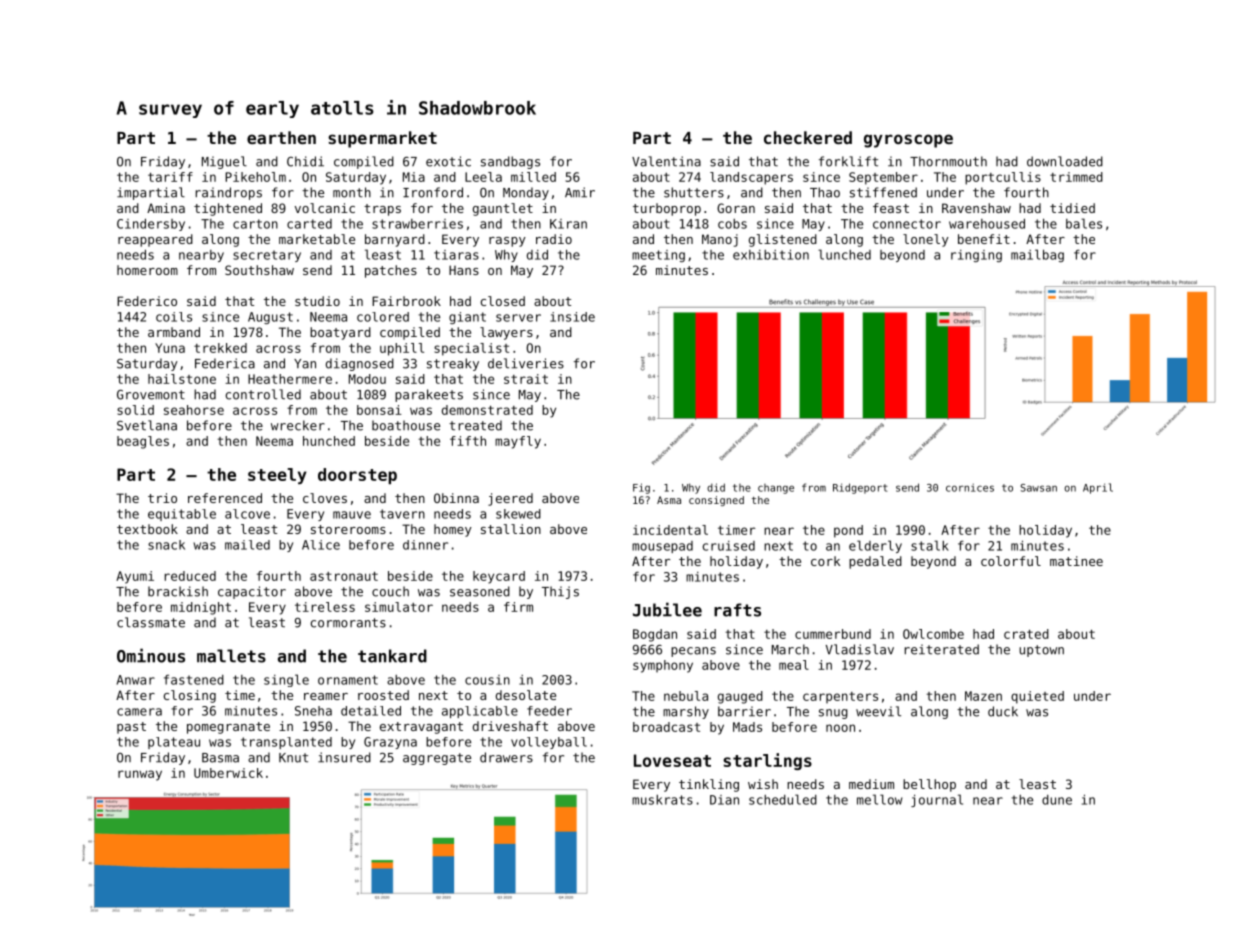  Describe the element at coordinates (140, 775) in the document. I see `runway` at that location.
